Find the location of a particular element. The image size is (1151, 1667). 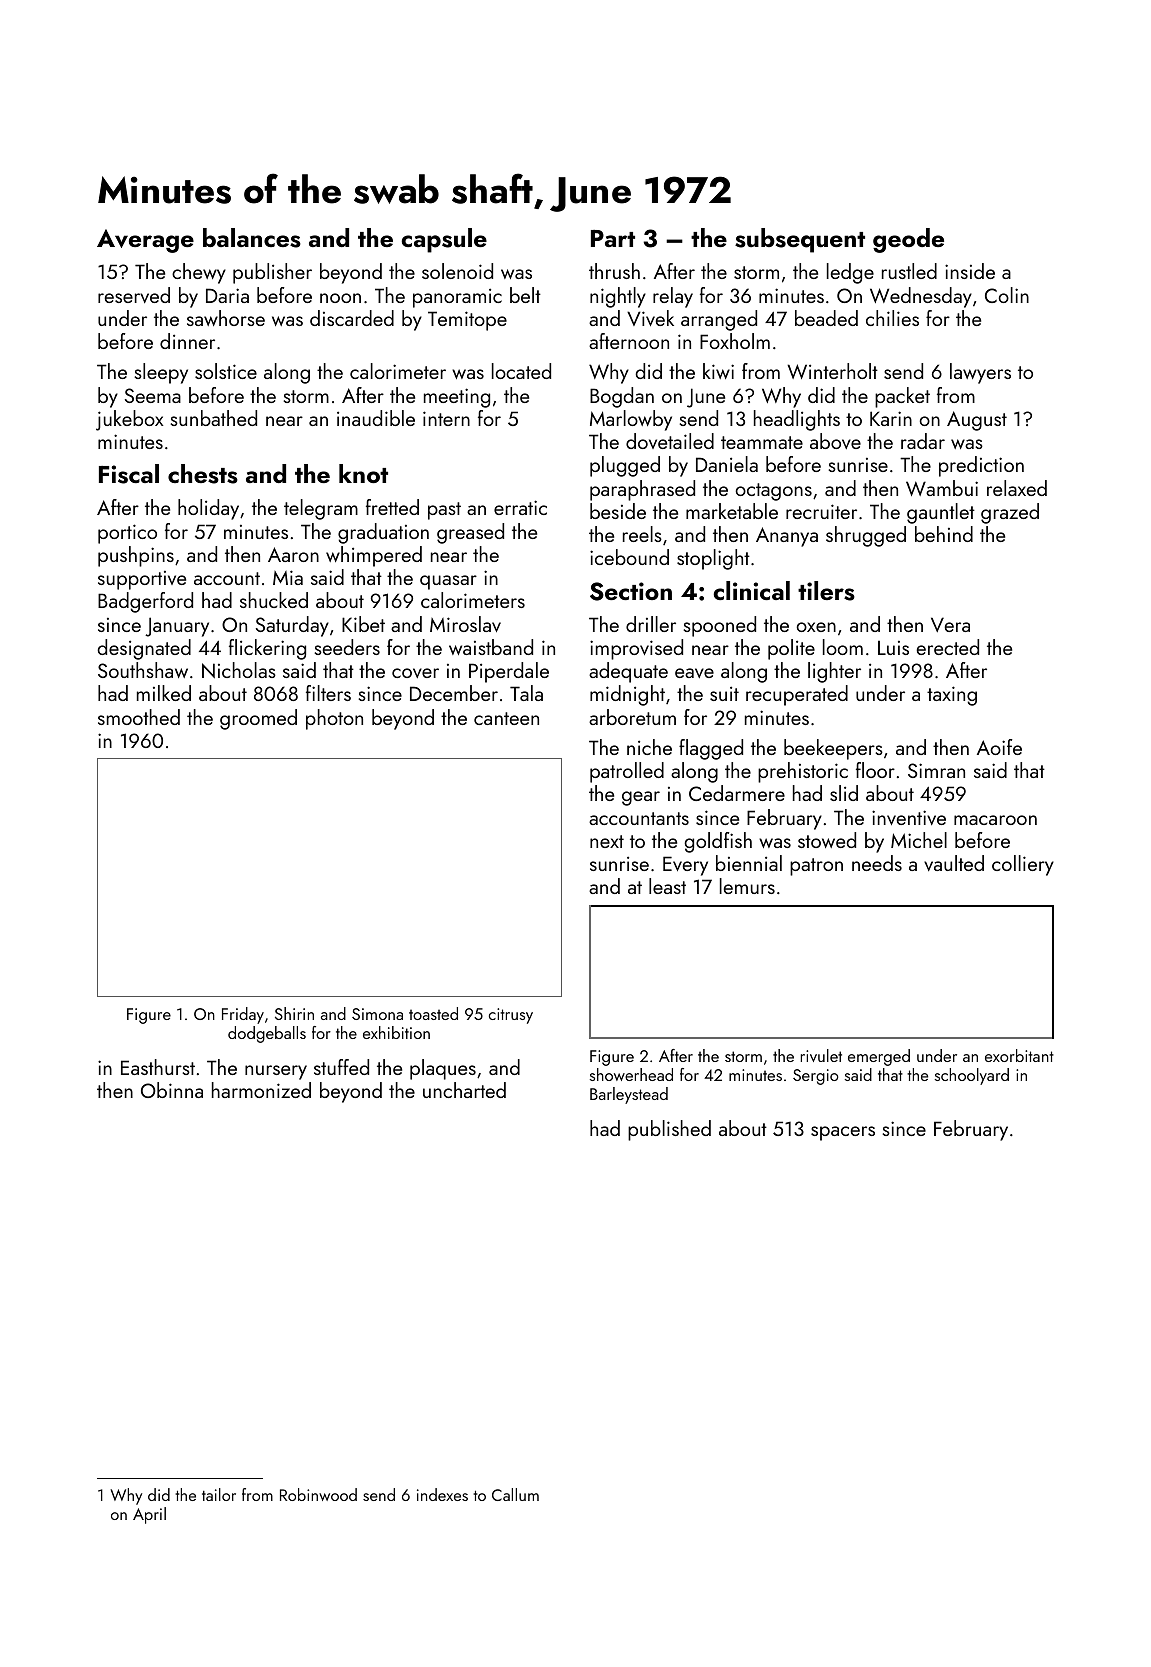

subsequent is located at coordinates (800, 240).
